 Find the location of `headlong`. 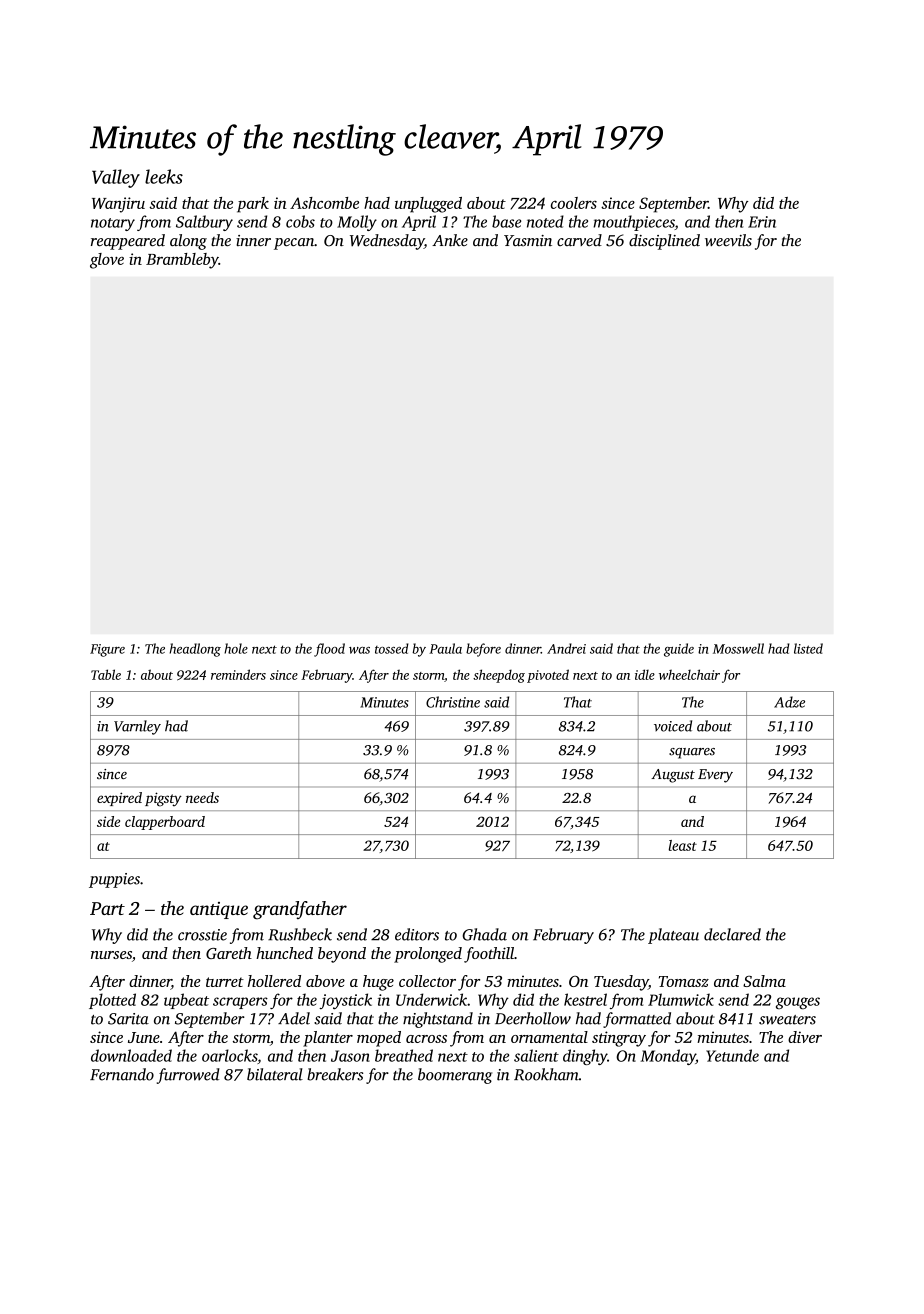

headlong is located at coordinates (195, 650).
